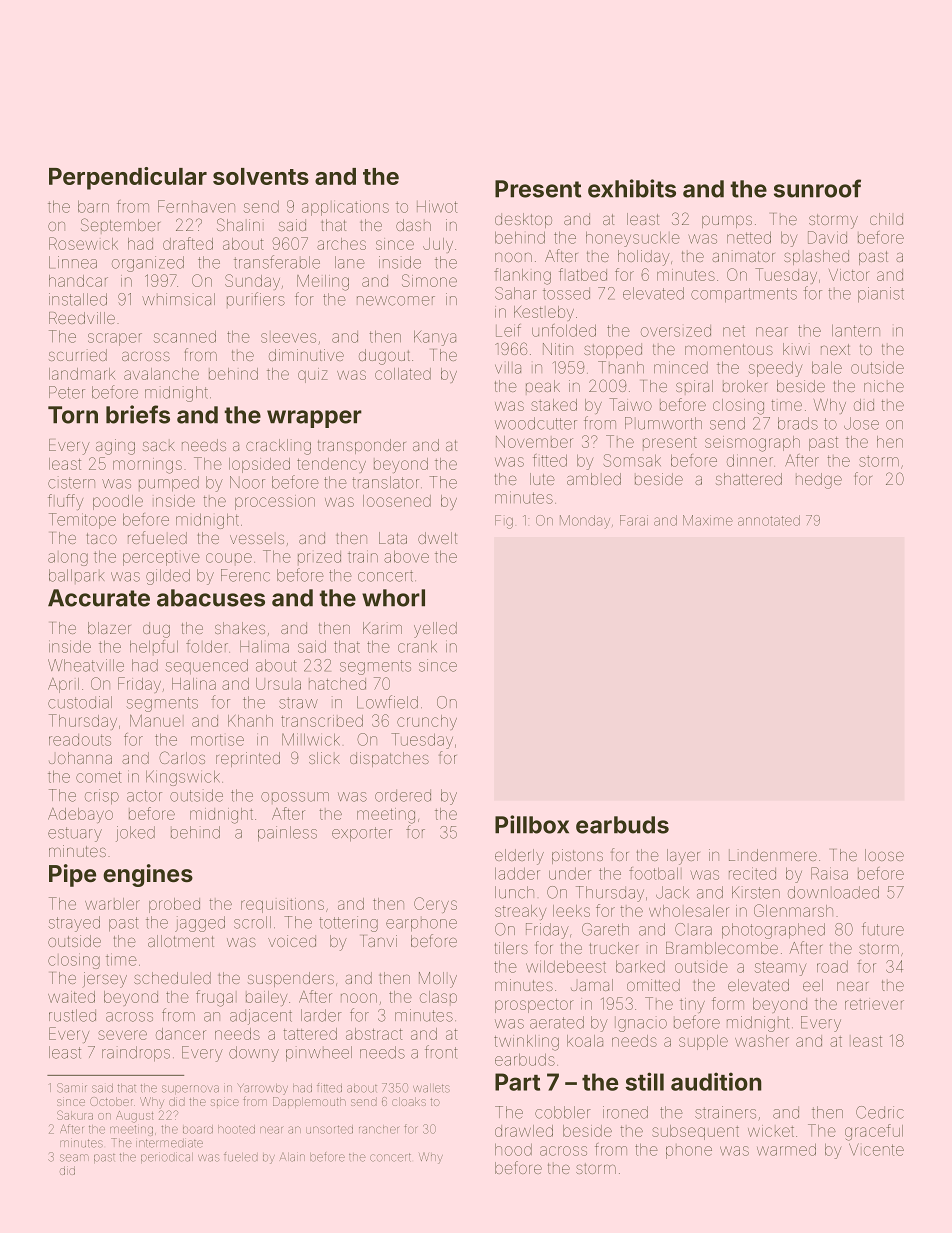 The image size is (952, 1233). Describe the element at coordinates (435, 630) in the screenshot. I see `yelled` at that location.
